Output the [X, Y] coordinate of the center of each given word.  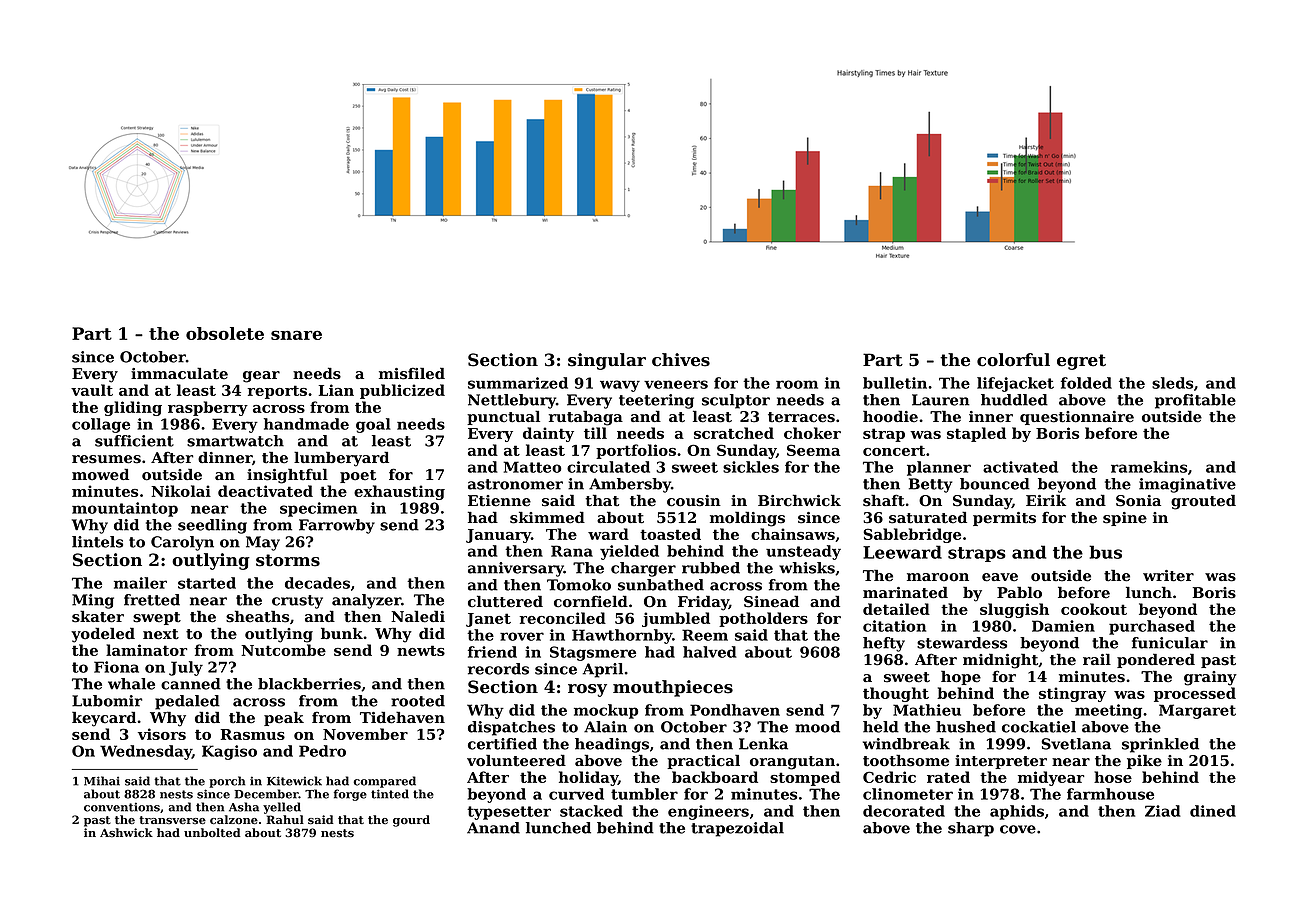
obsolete [225, 333]
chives [681, 360]
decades [317, 583]
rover [522, 636]
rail [1097, 659]
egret [1081, 362]
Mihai [102, 781]
